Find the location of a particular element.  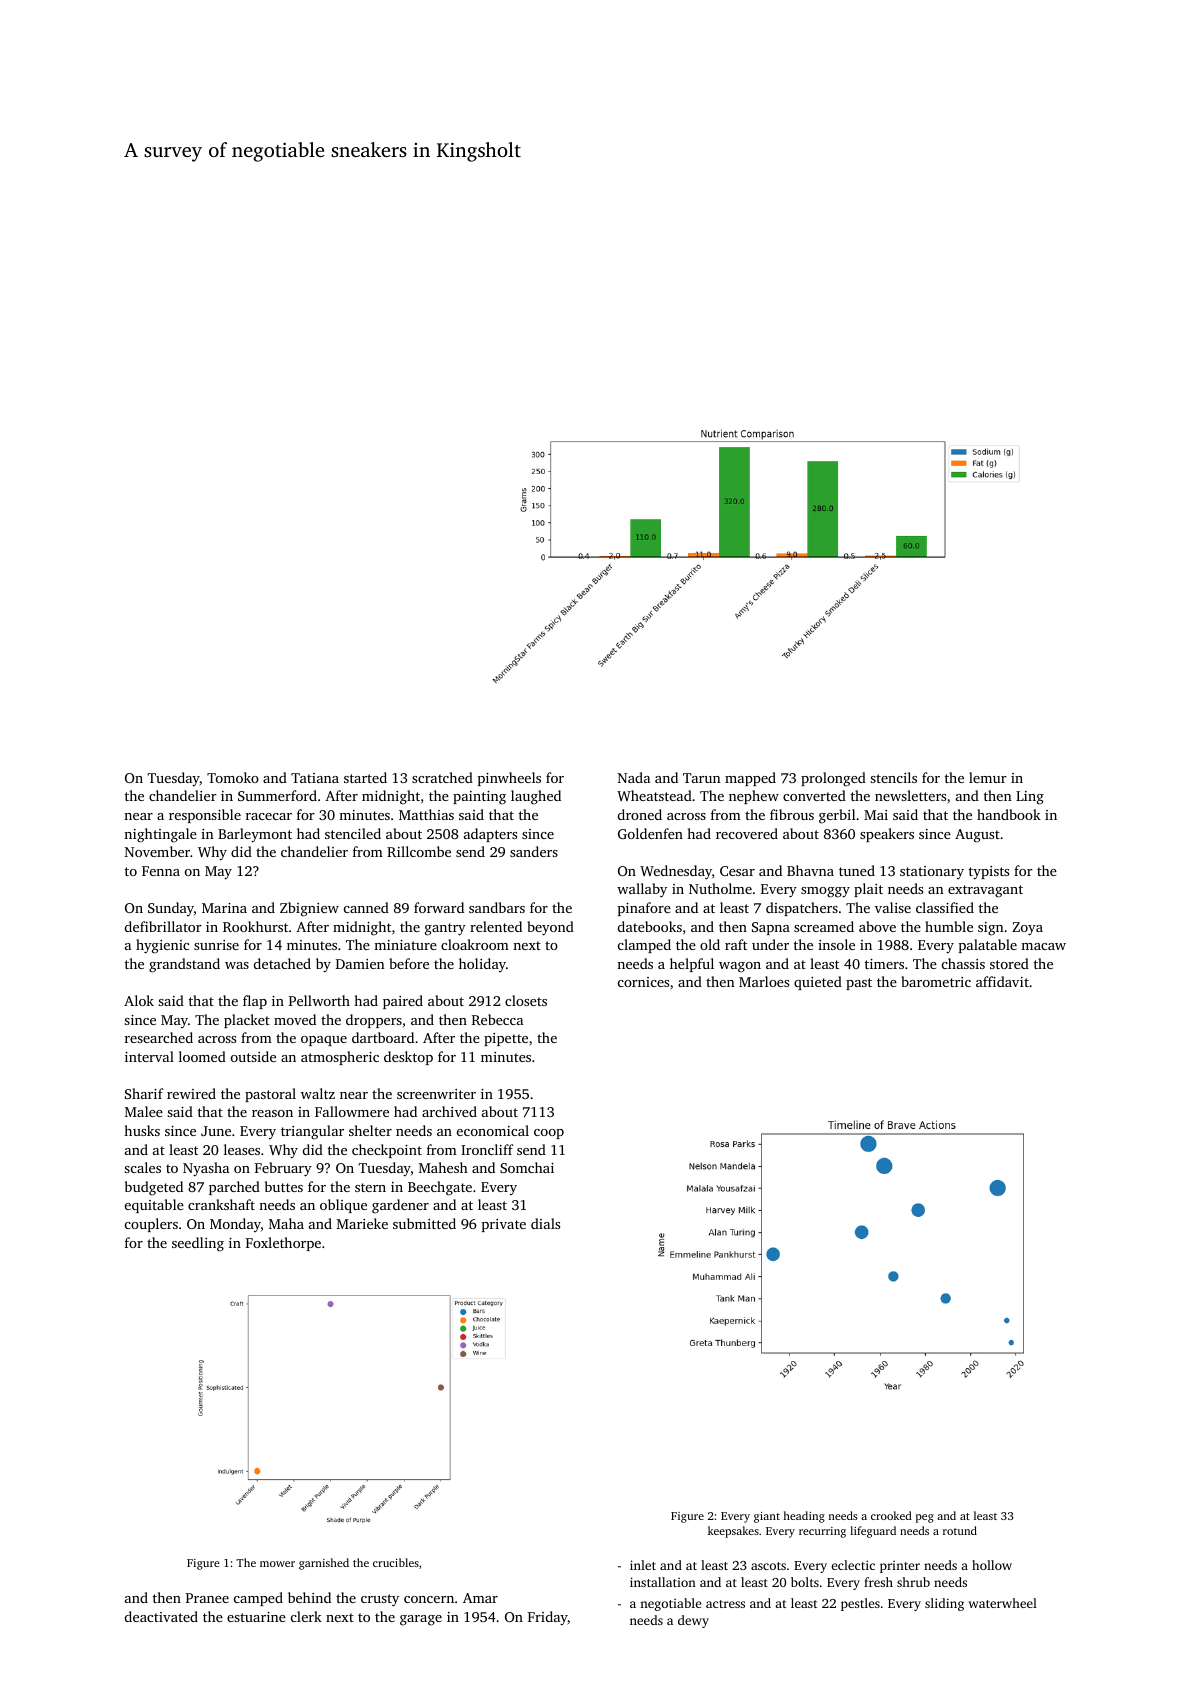

lemur is located at coordinates (988, 777).
